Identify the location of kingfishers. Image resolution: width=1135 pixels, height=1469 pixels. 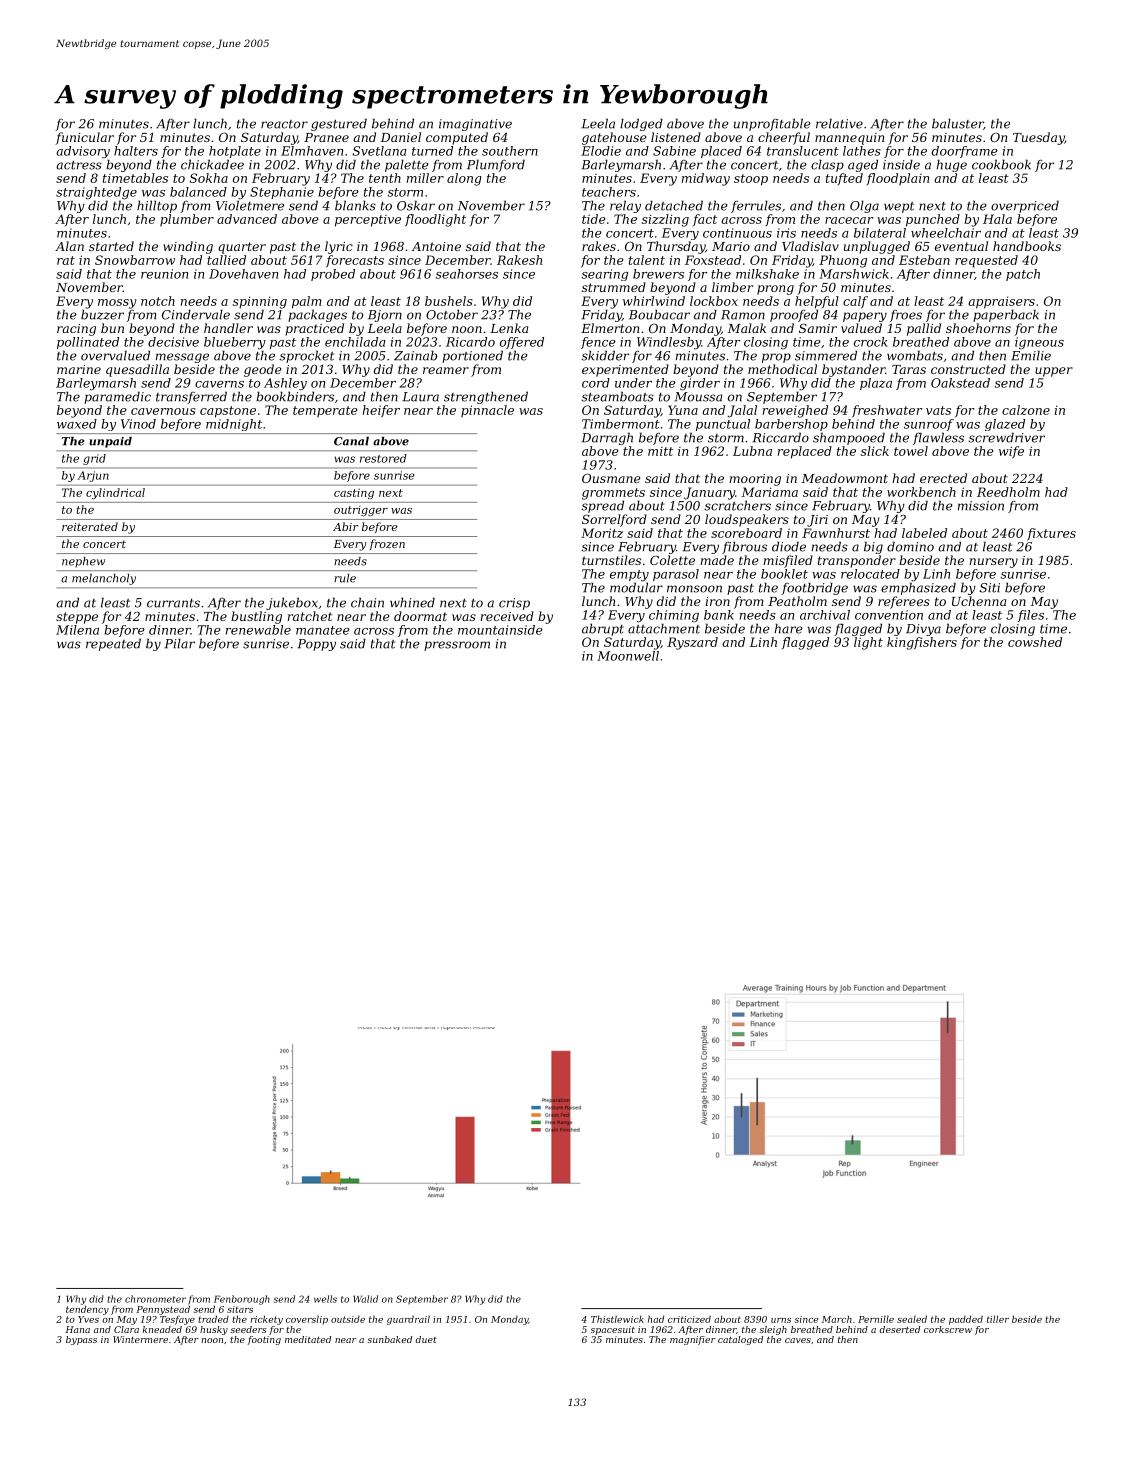
(922, 643).
